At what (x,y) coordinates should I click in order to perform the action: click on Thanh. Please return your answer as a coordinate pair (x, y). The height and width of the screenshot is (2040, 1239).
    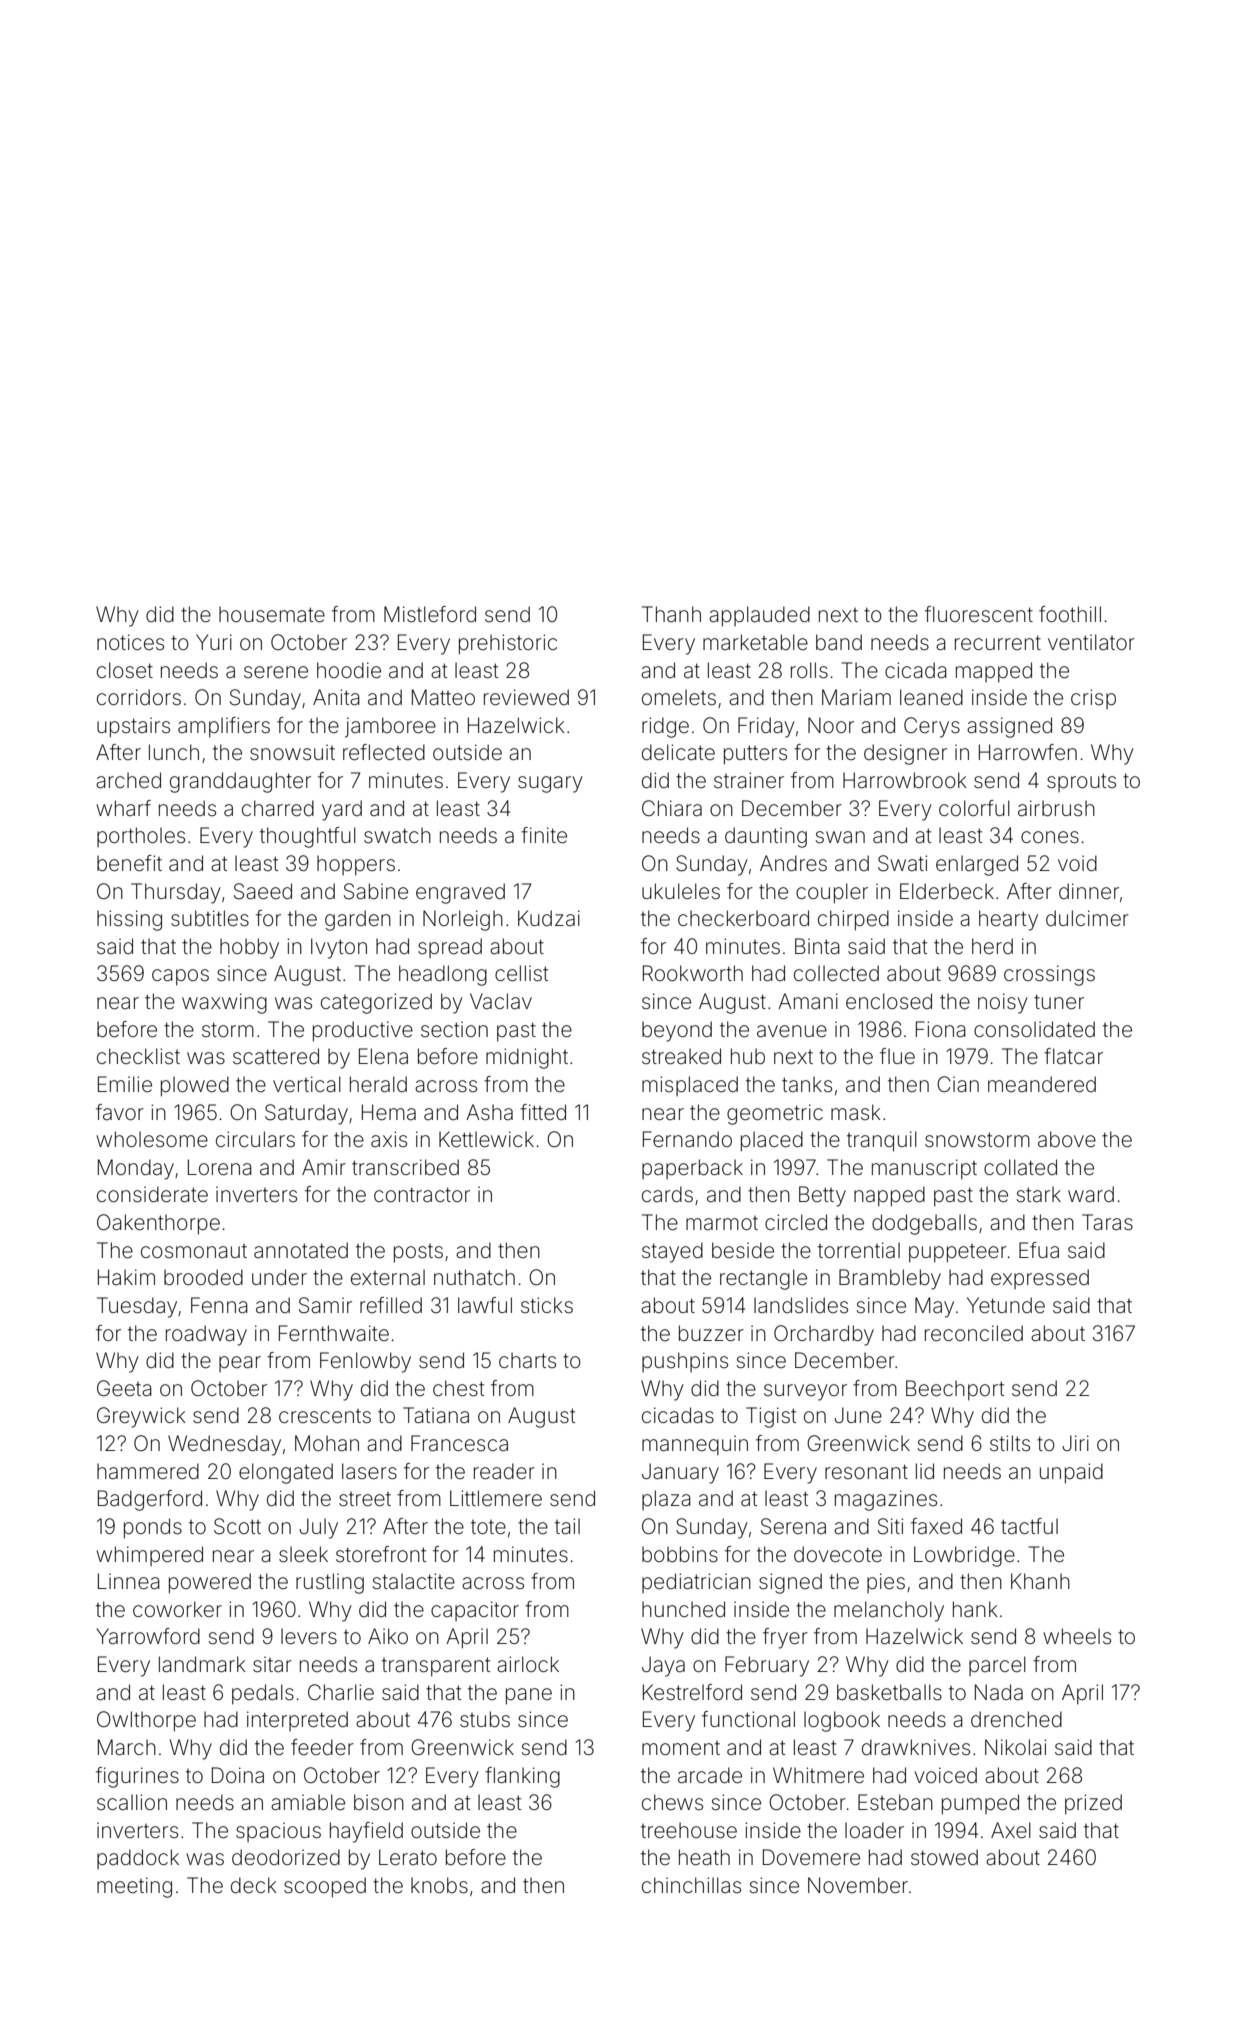
    Looking at the image, I should click on (671, 614).
